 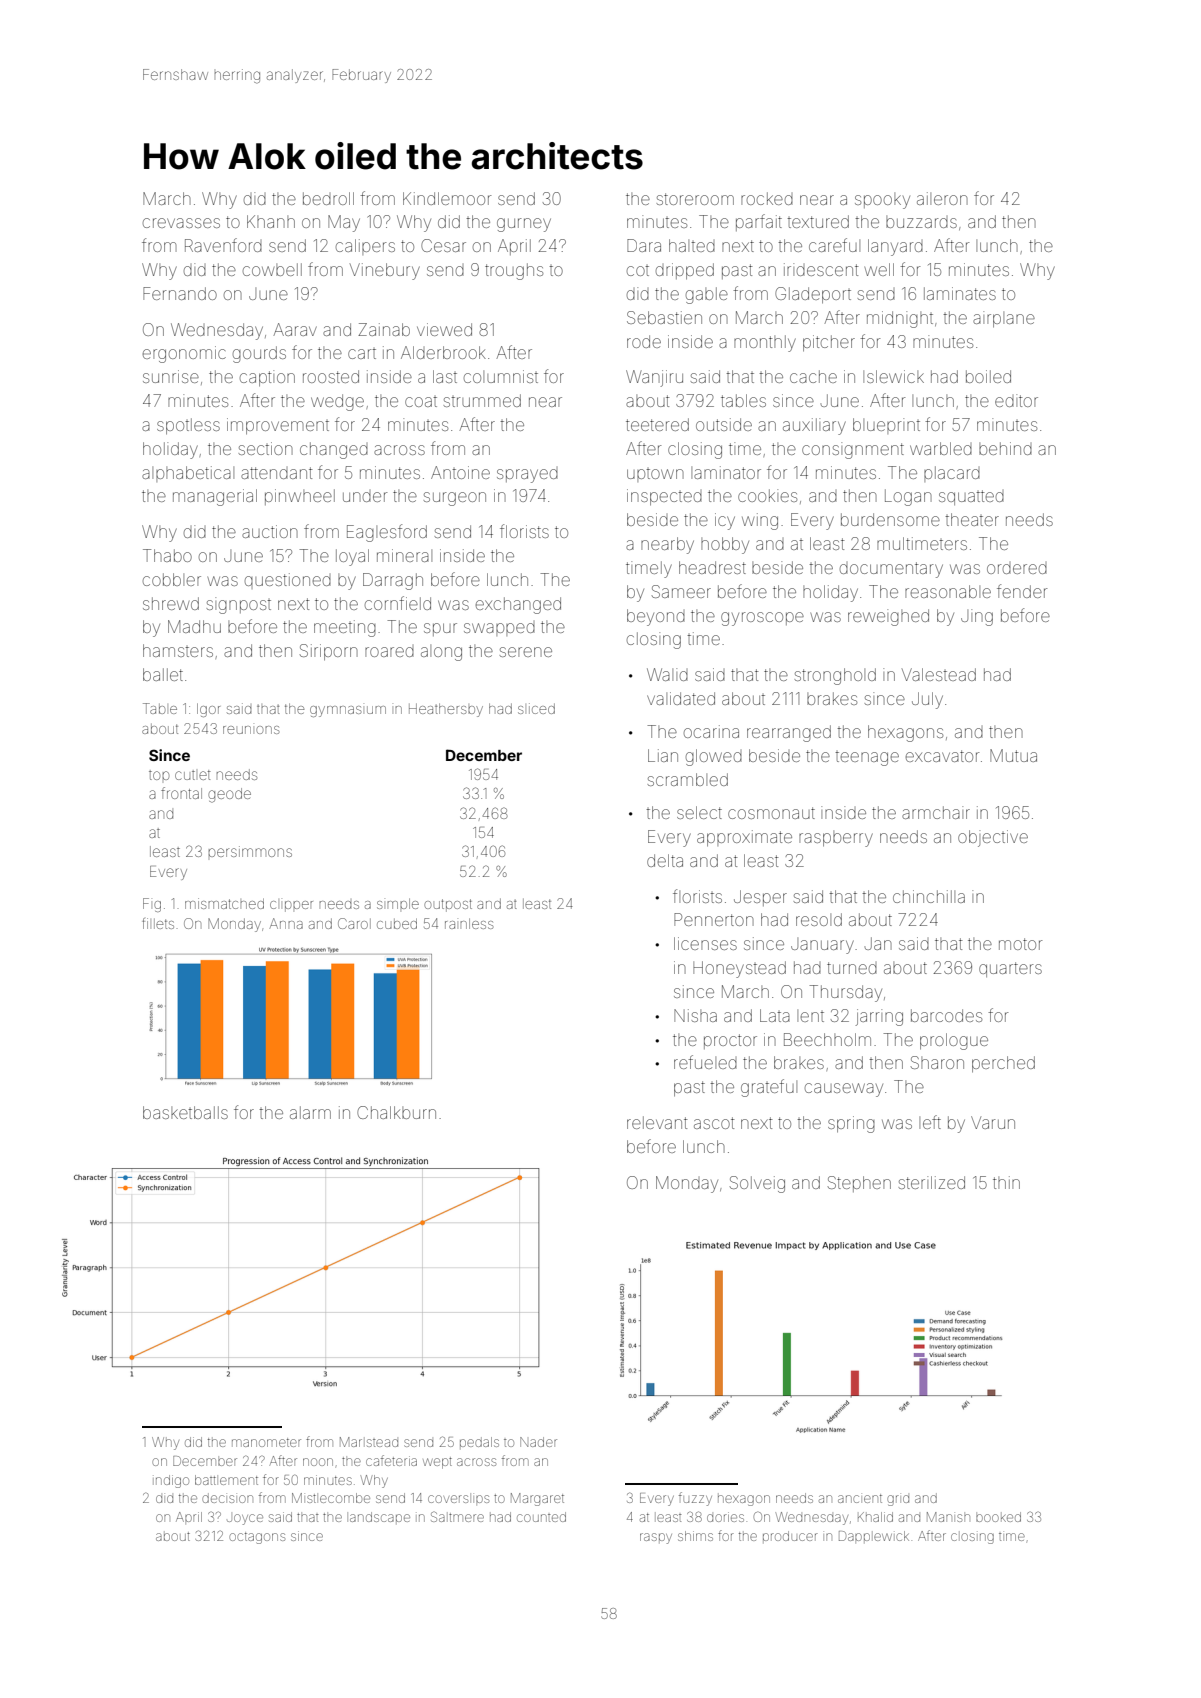 I want to click on counted, so click(x=541, y=1517).
